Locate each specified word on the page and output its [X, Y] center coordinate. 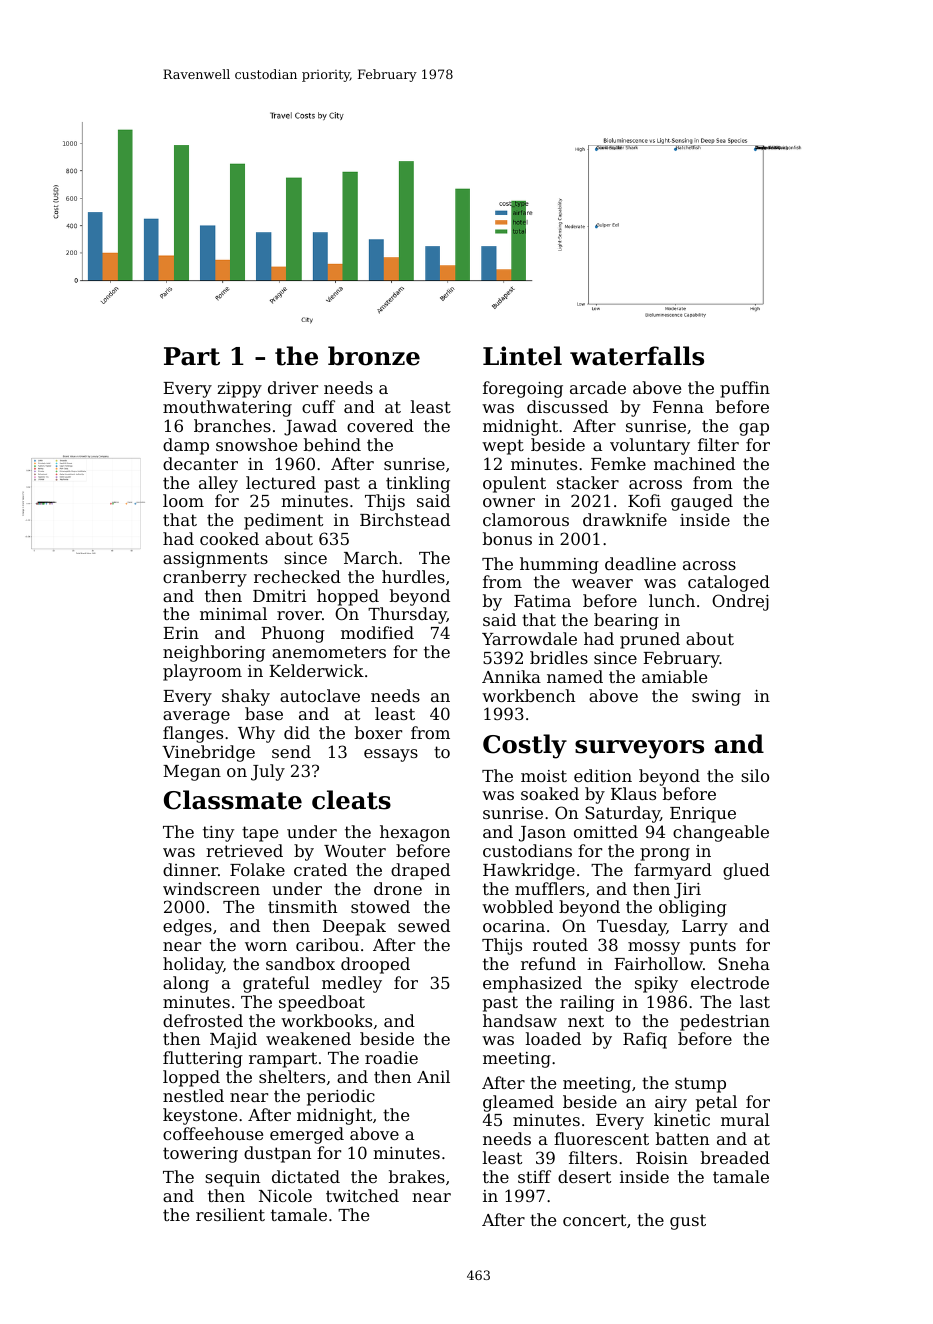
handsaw [520, 1020]
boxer [378, 732]
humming [559, 565]
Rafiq [645, 1040]
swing [716, 698]
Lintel [522, 356]
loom [183, 500]
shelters [292, 1076]
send [291, 751]
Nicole [285, 1195]
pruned [650, 640]
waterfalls [637, 356]
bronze [374, 356]
